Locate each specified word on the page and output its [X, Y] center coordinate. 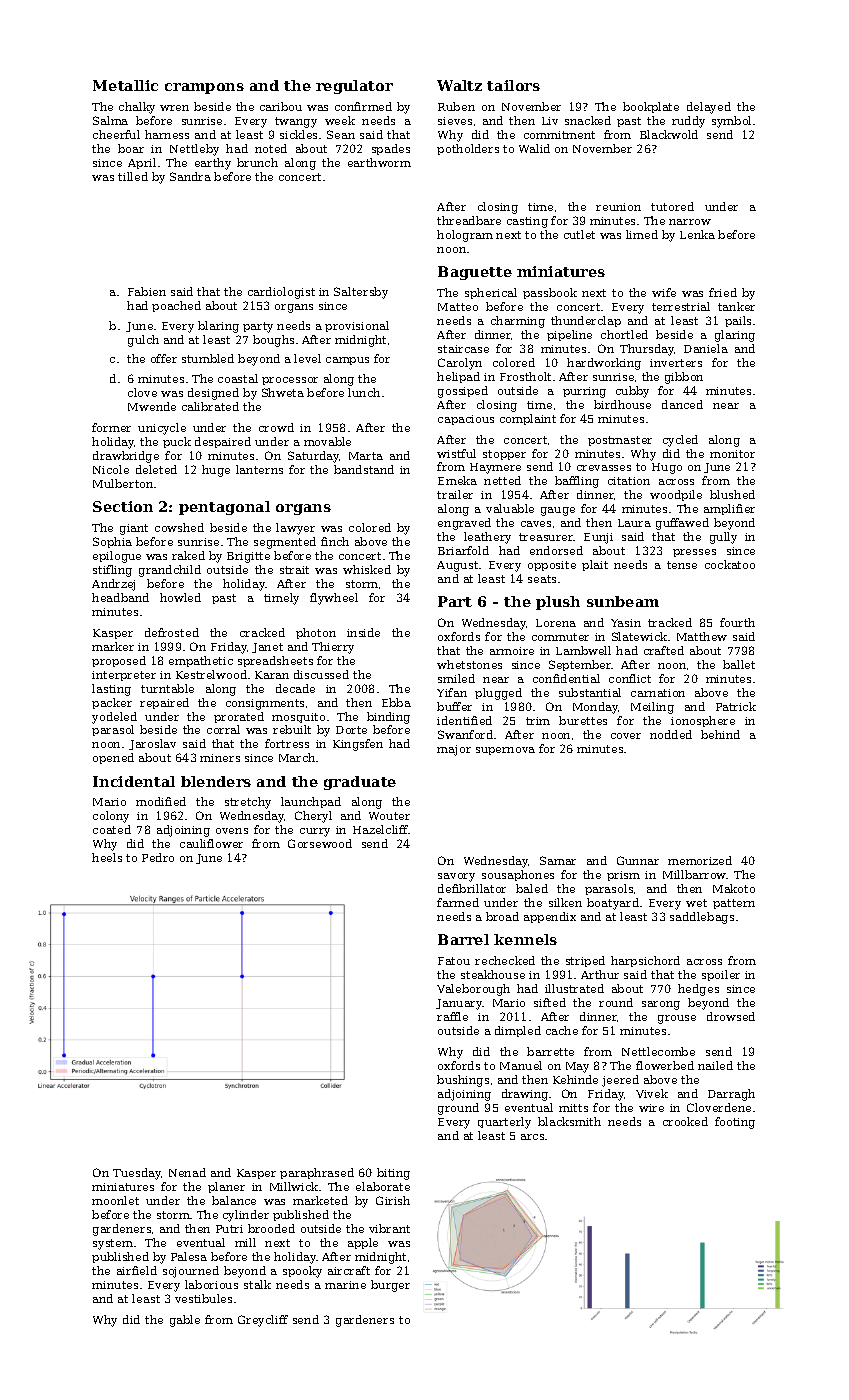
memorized [700, 860]
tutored [672, 206]
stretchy [248, 803]
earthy [213, 164]
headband [120, 597]
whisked [367, 569]
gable [185, 1321]
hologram [465, 236]
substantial [590, 692]
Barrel [463, 939]
